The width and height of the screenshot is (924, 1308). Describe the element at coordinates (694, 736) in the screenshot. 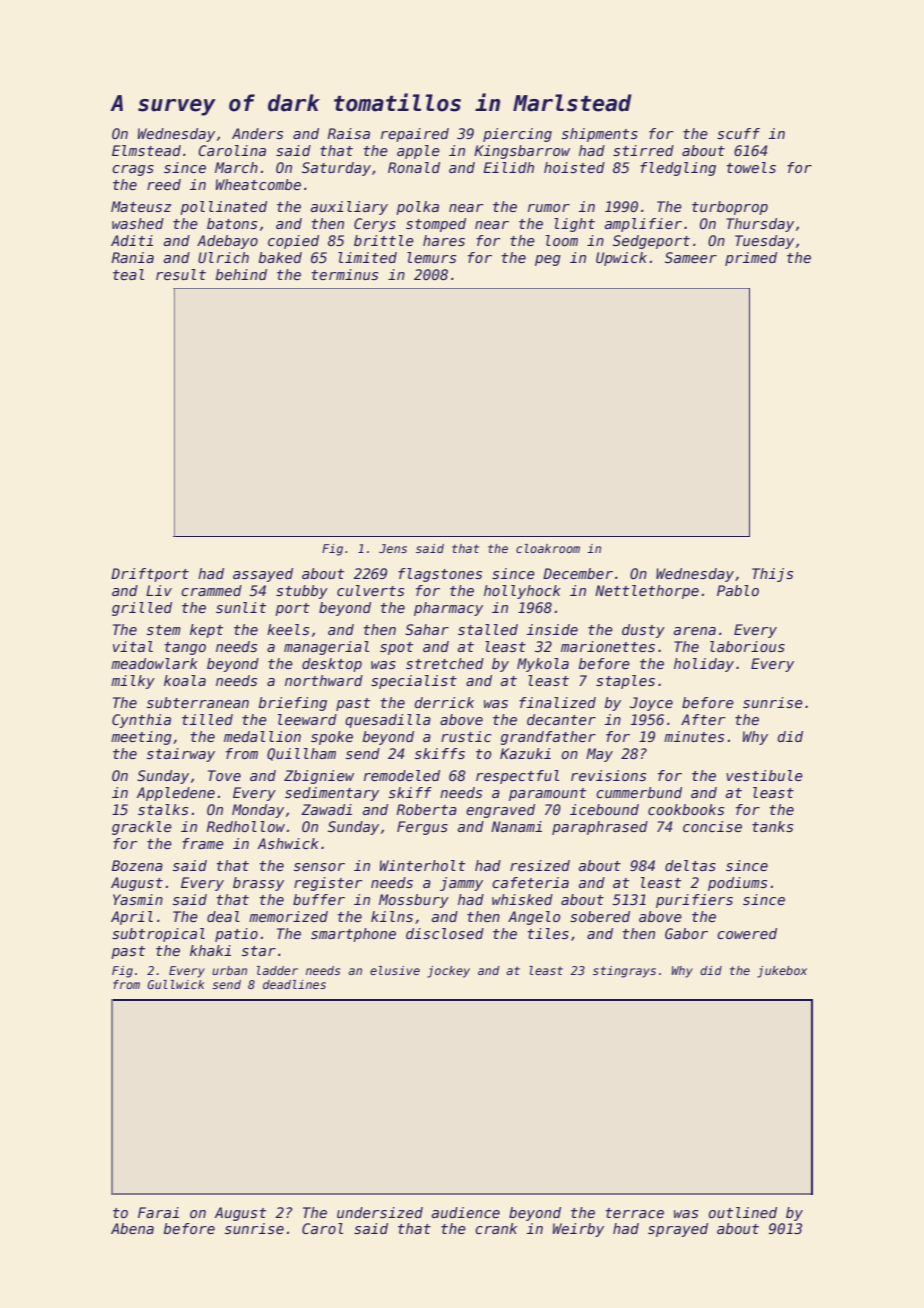

I see `minutes` at that location.
